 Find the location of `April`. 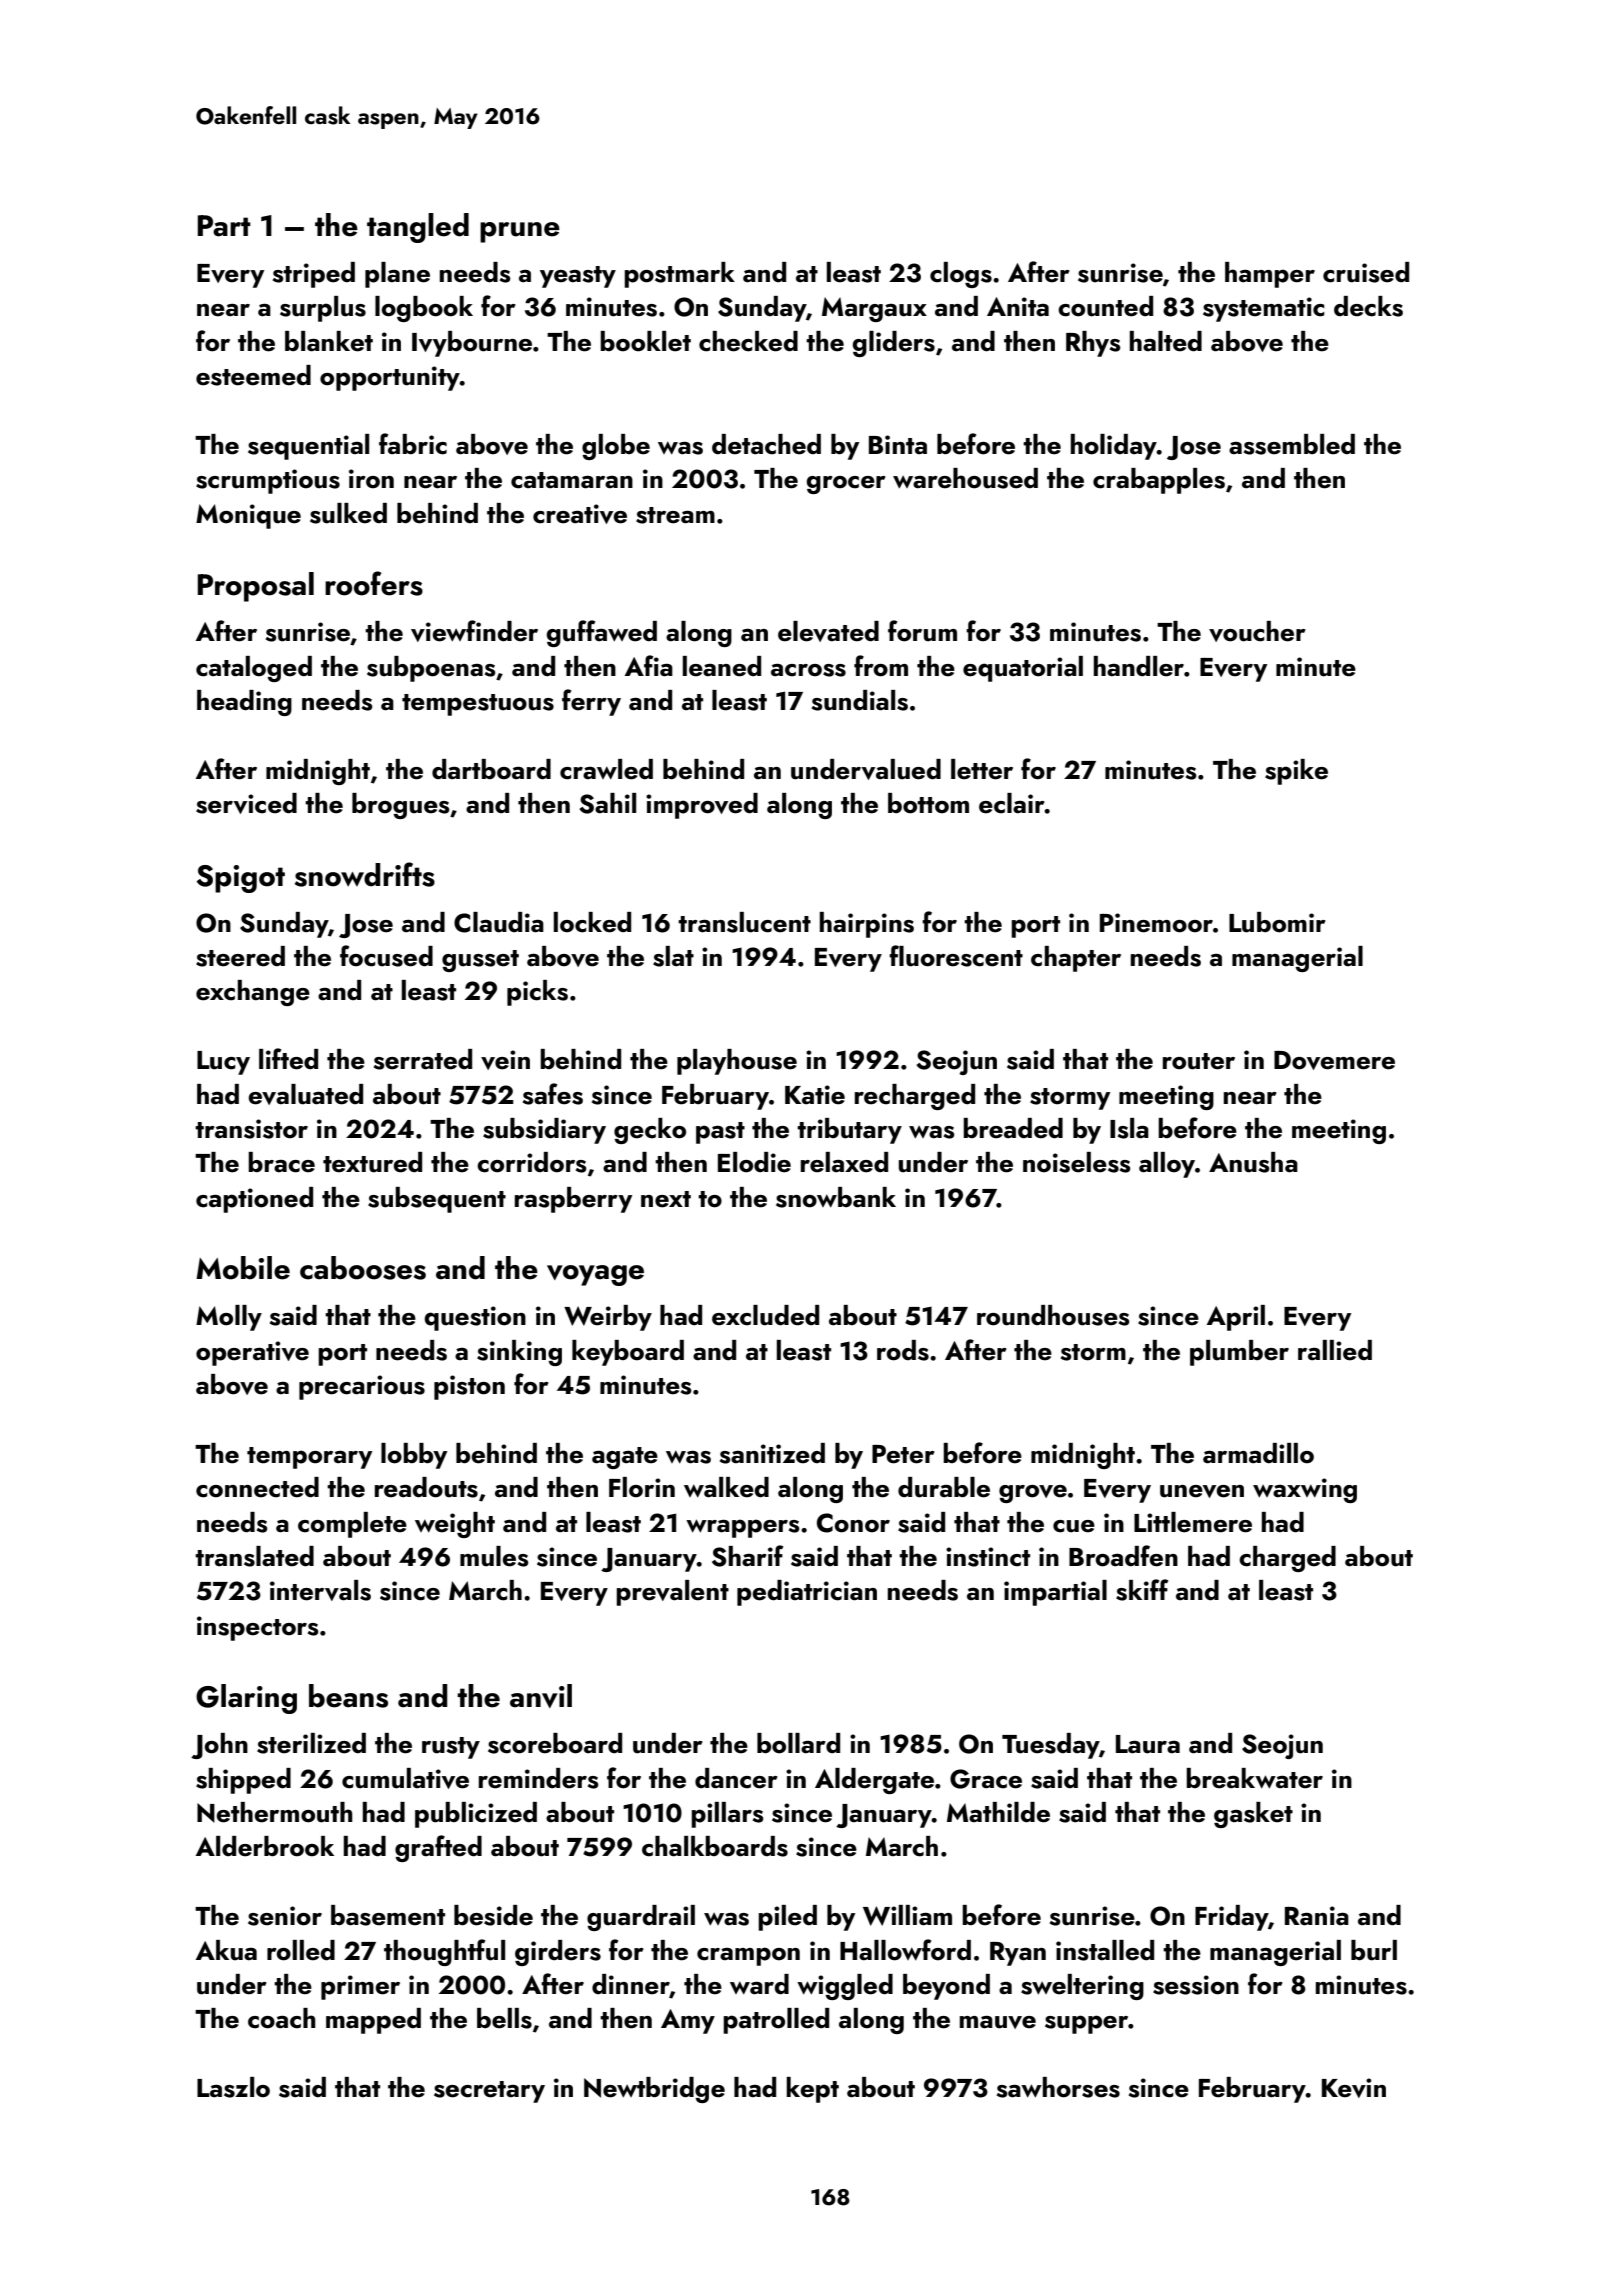

April is located at coordinates (1236, 1318).
